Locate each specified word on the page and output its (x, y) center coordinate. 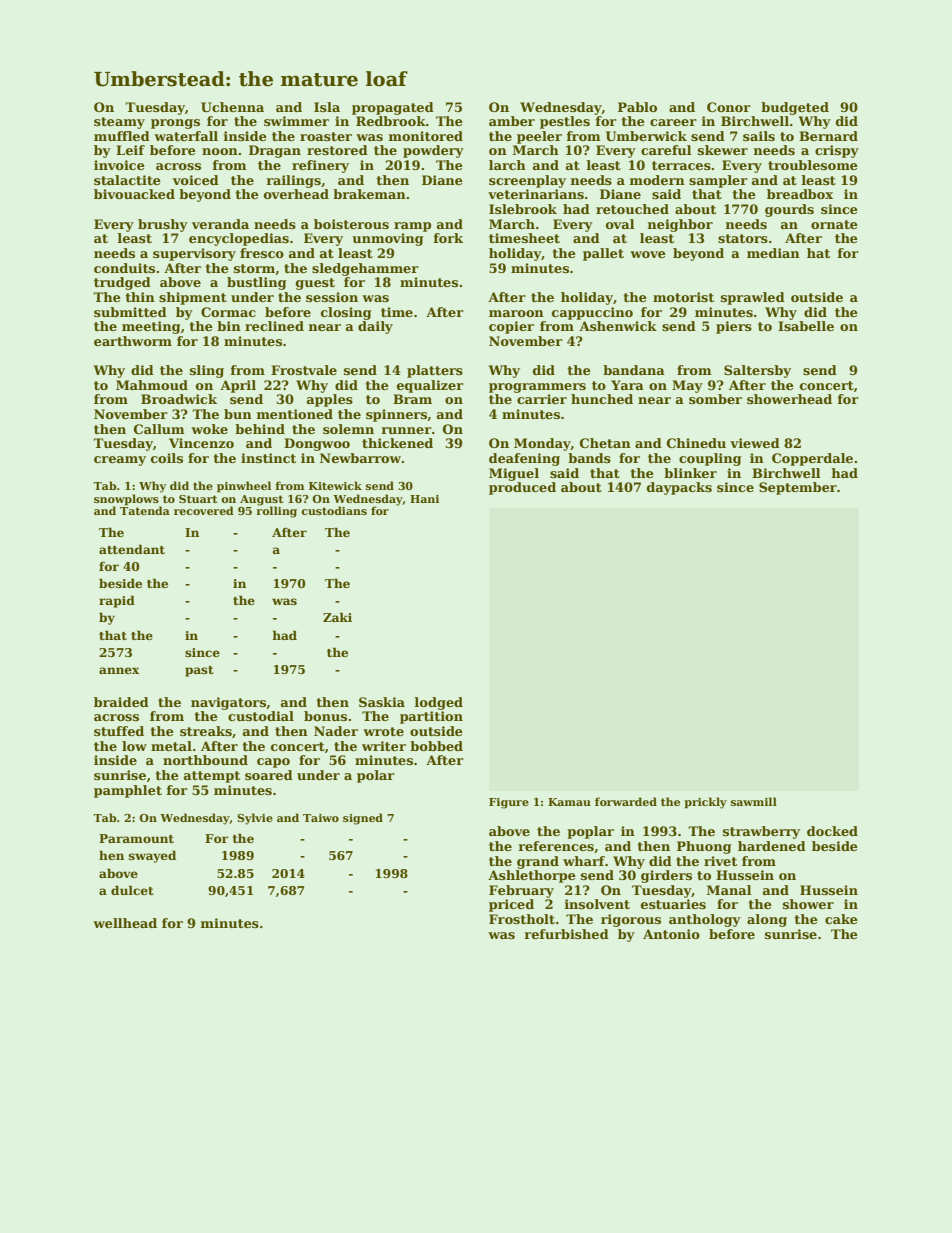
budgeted (795, 108)
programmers (537, 388)
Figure (509, 803)
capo (273, 763)
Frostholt (522, 919)
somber (715, 399)
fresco (262, 253)
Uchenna (232, 107)
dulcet (132, 890)
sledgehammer (365, 269)
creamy (120, 461)
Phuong (704, 847)
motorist (683, 297)
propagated (393, 108)
